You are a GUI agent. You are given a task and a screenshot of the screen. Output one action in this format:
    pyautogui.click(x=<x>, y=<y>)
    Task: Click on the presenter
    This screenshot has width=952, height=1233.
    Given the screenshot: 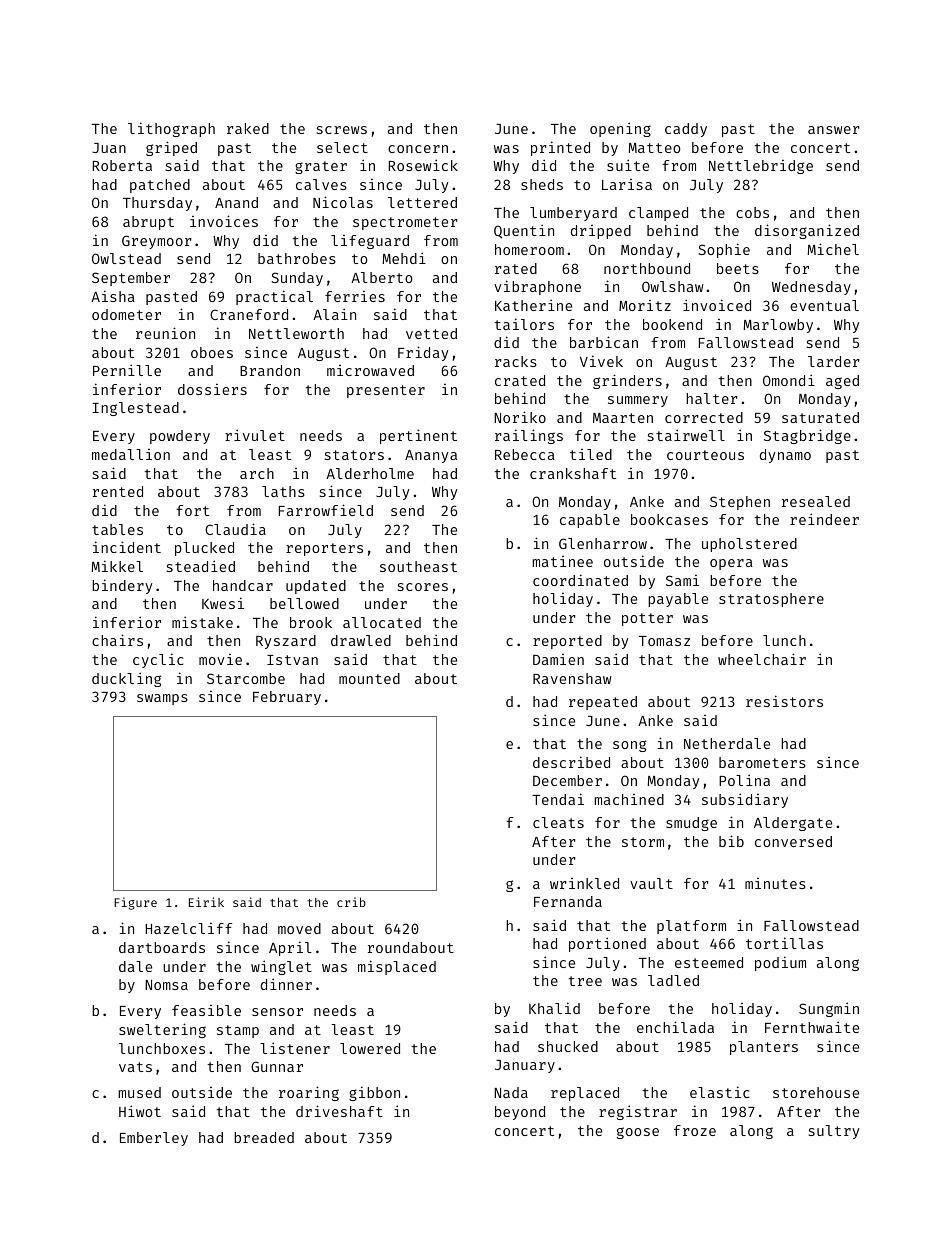 What is the action you would take?
    pyautogui.click(x=386, y=391)
